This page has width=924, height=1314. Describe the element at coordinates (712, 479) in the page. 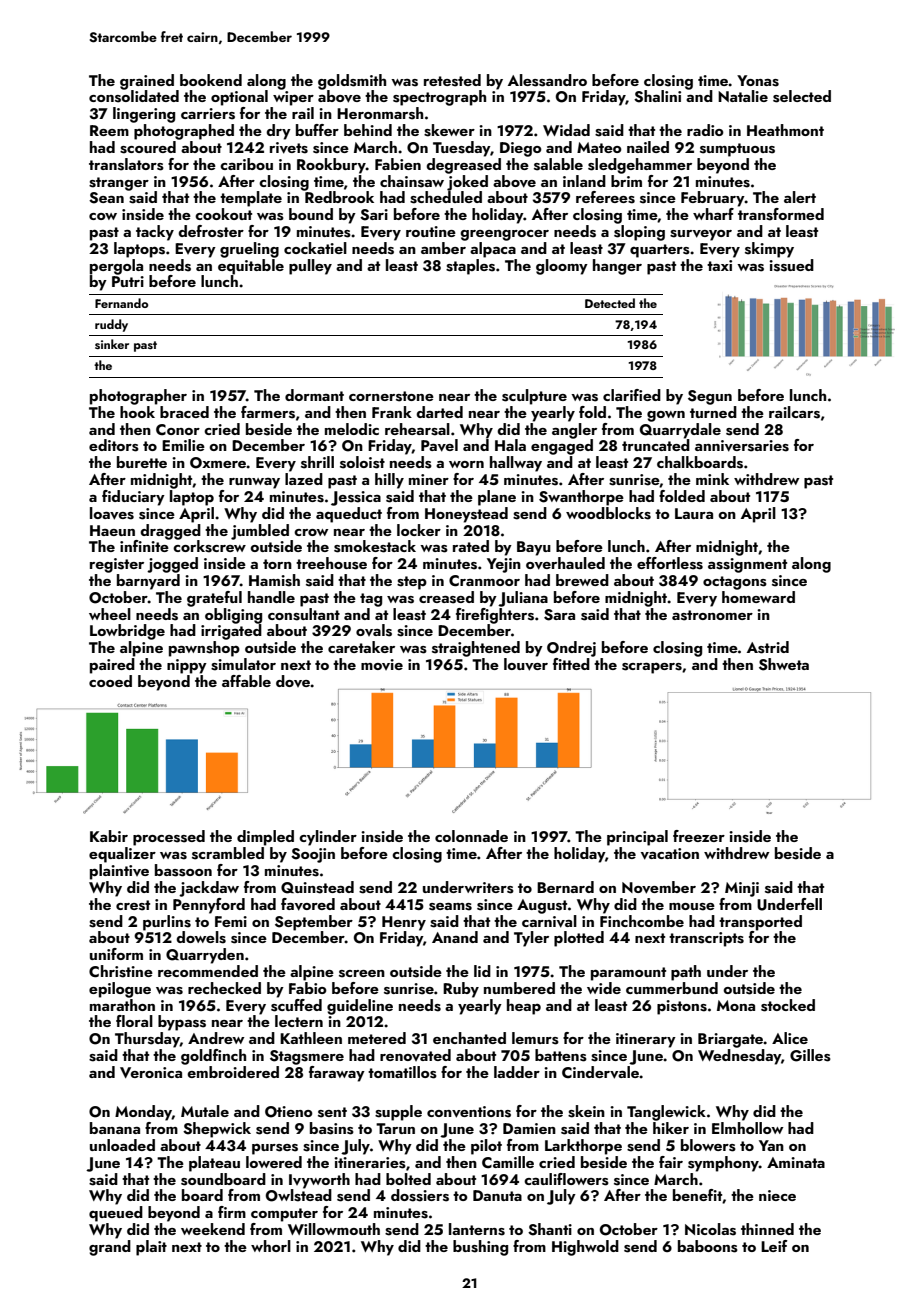

I see `mink` at that location.
